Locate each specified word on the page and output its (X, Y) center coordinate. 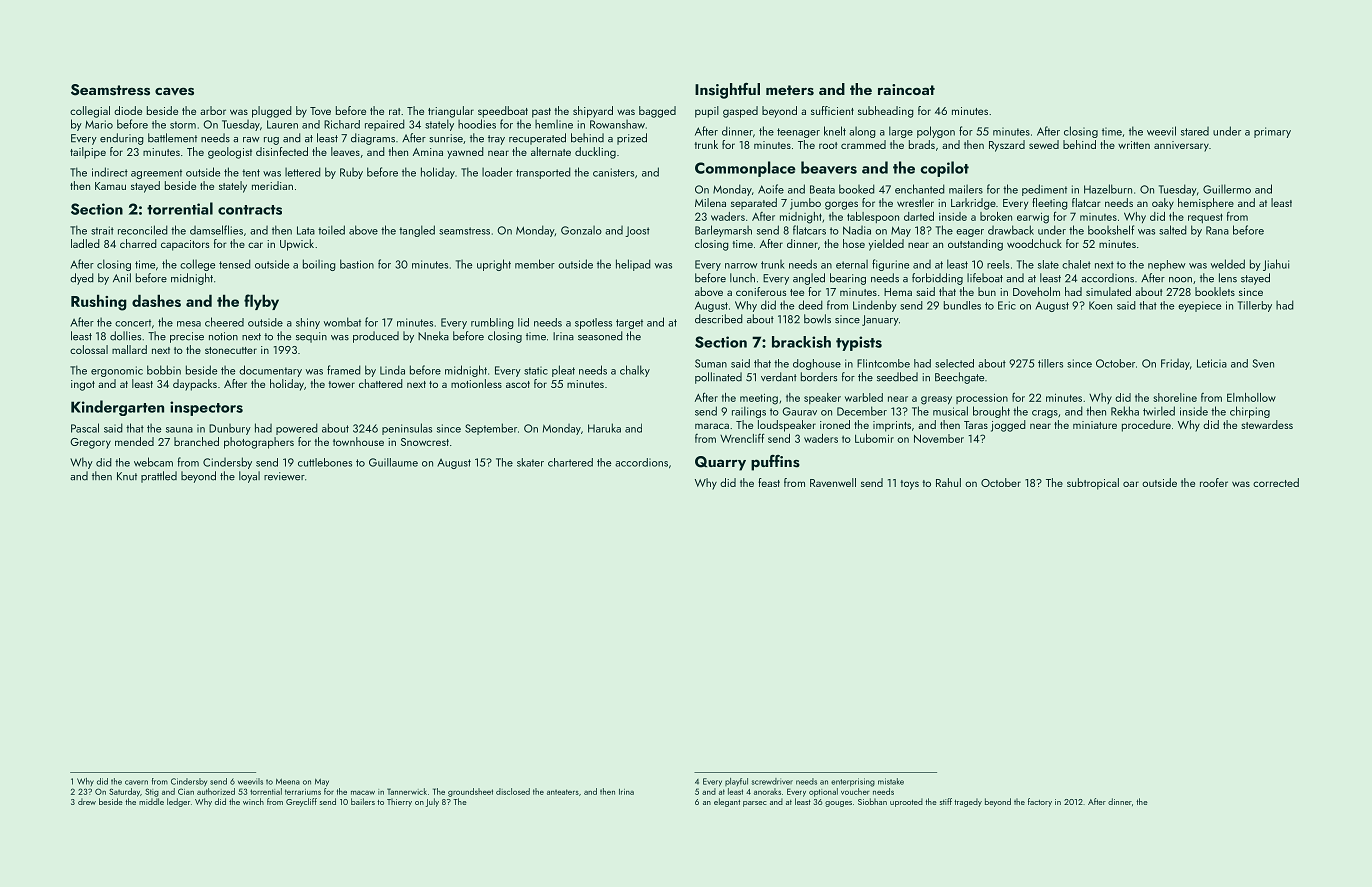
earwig (1033, 218)
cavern (136, 782)
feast (769, 482)
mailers (966, 189)
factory (1040, 802)
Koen (1100, 305)
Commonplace (745, 169)
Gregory (90, 443)
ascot (518, 384)
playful (736, 782)
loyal (249, 477)
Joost (637, 231)
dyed (82, 279)
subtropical (1093, 484)
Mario (99, 124)
